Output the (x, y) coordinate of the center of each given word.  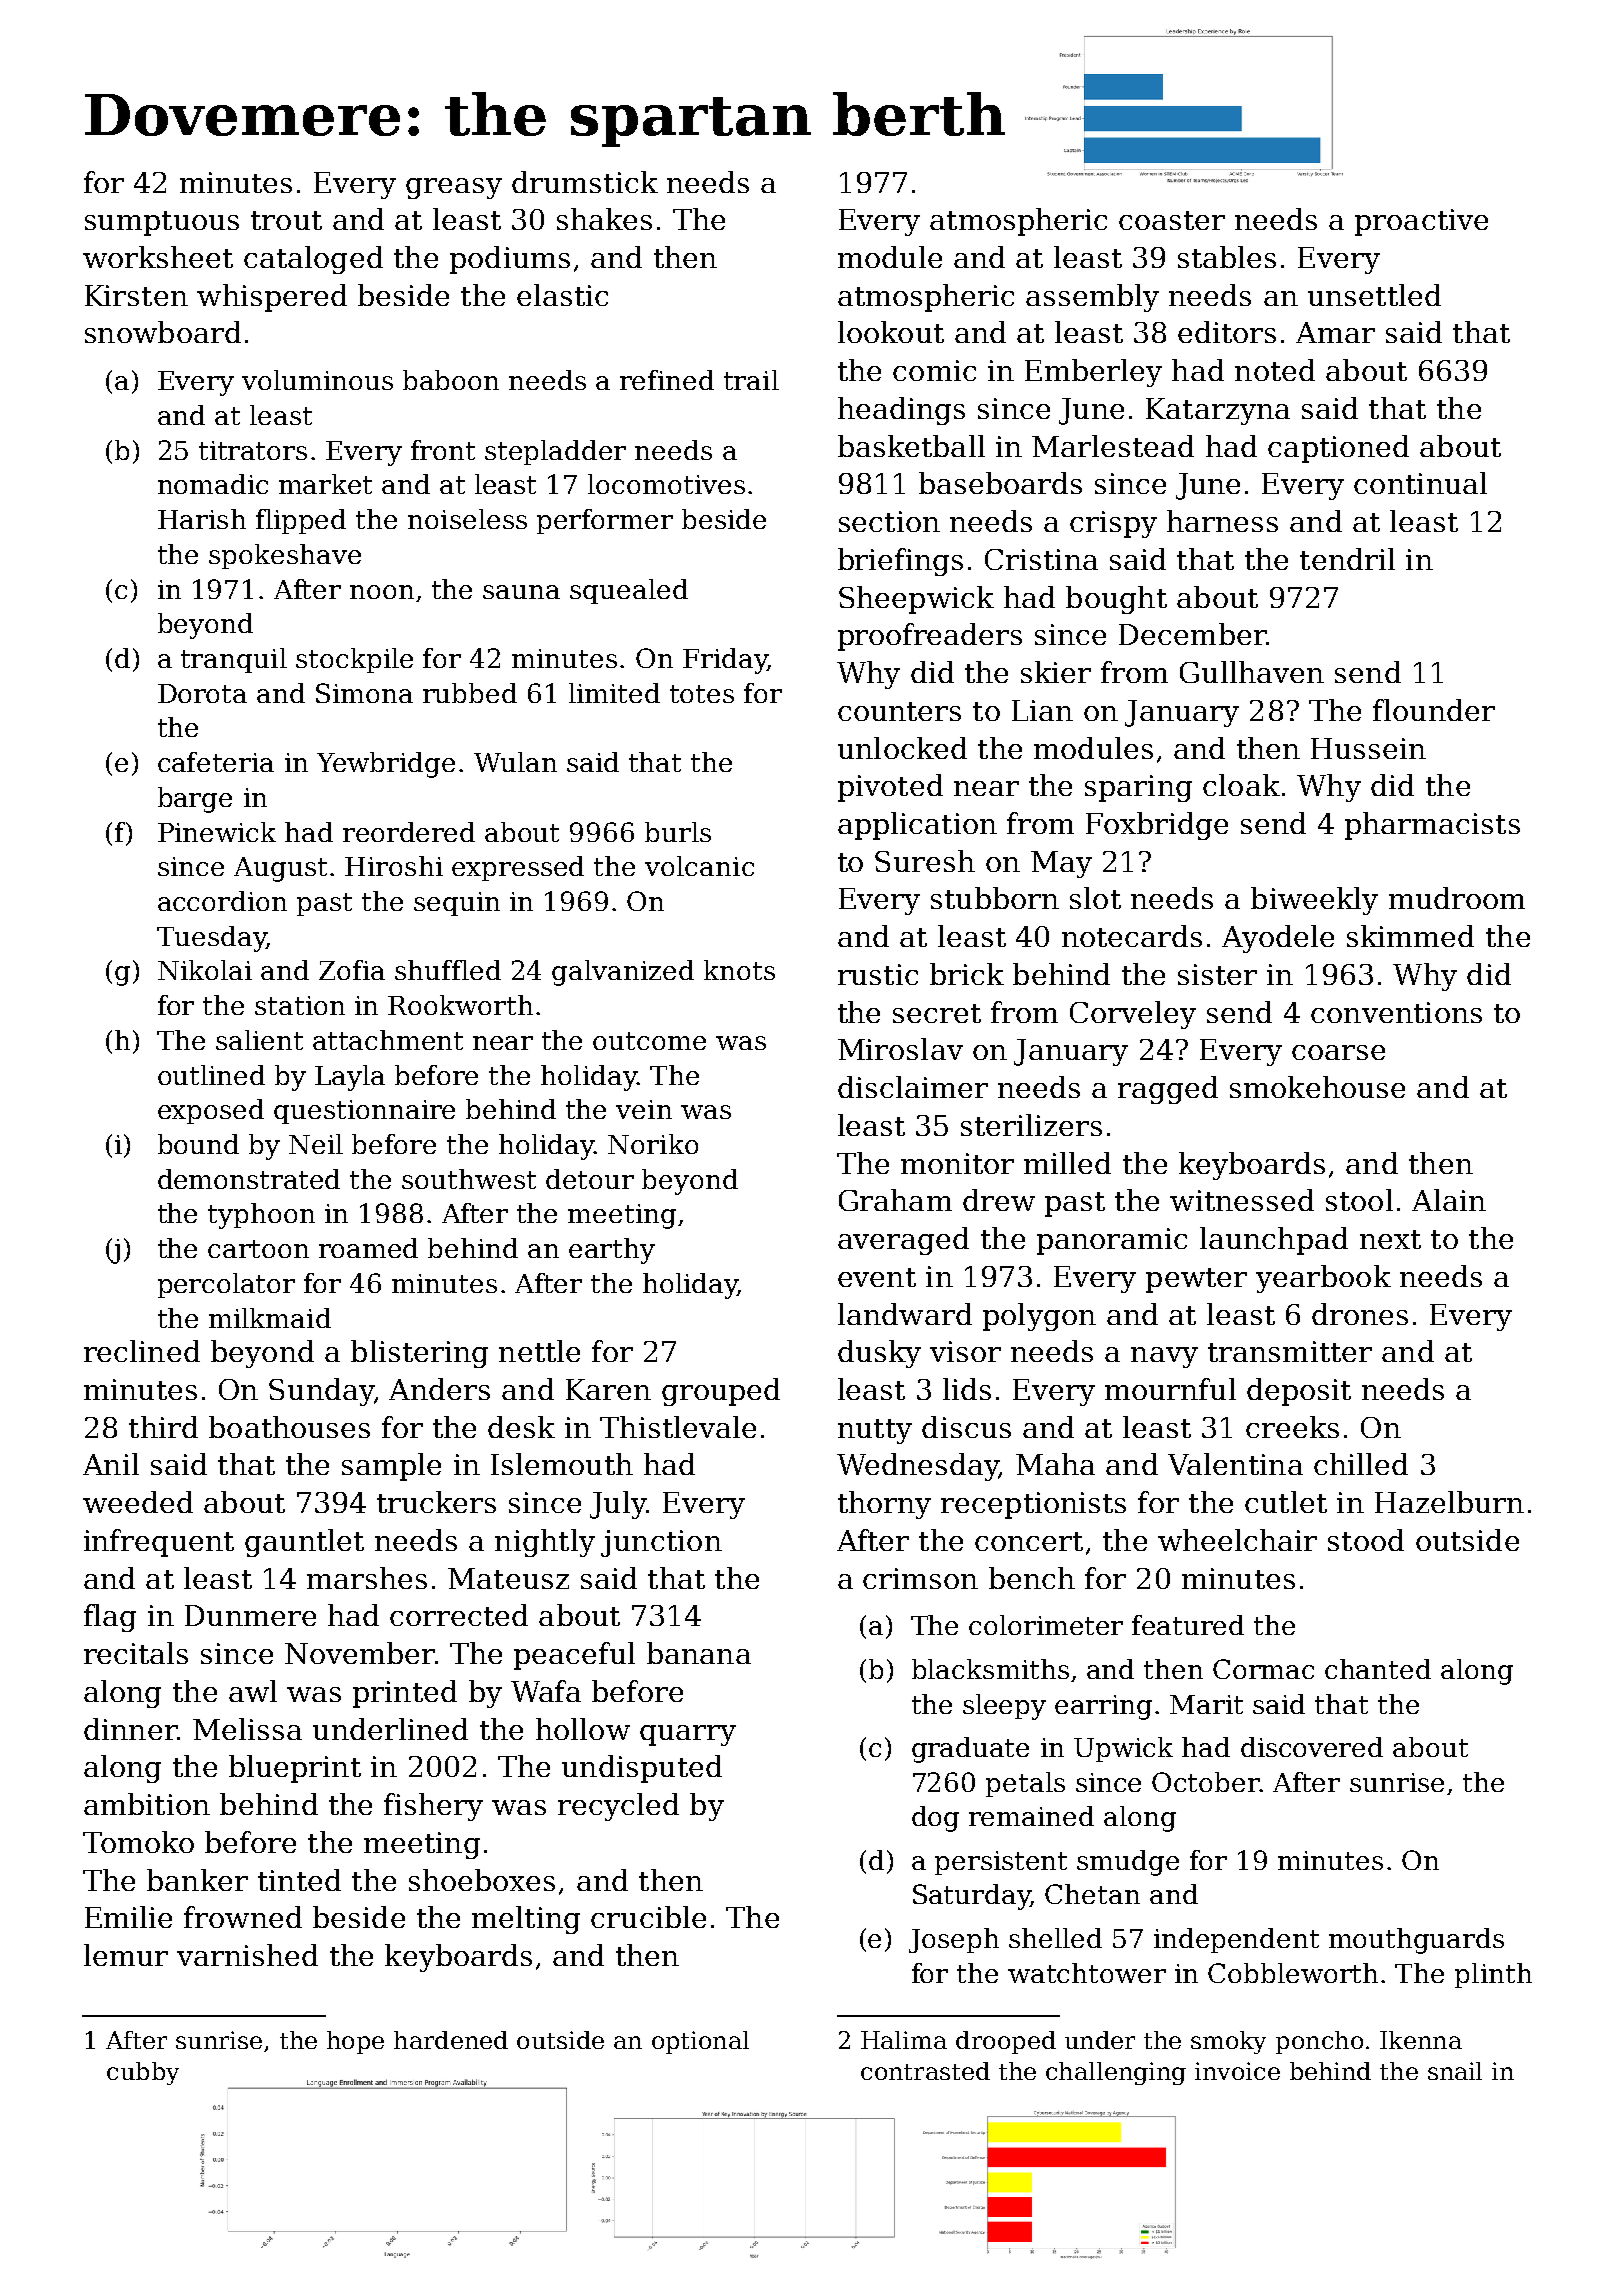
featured (1188, 1625)
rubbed (470, 693)
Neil (316, 1144)
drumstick (585, 182)
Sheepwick (916, 600)
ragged (1168, 1090)
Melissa (247, 1729)
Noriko (653, 1144)
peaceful (574, 1656)
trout (286, 220)
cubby (143, 2073)
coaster (1172, 220)
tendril (1347, 559)
